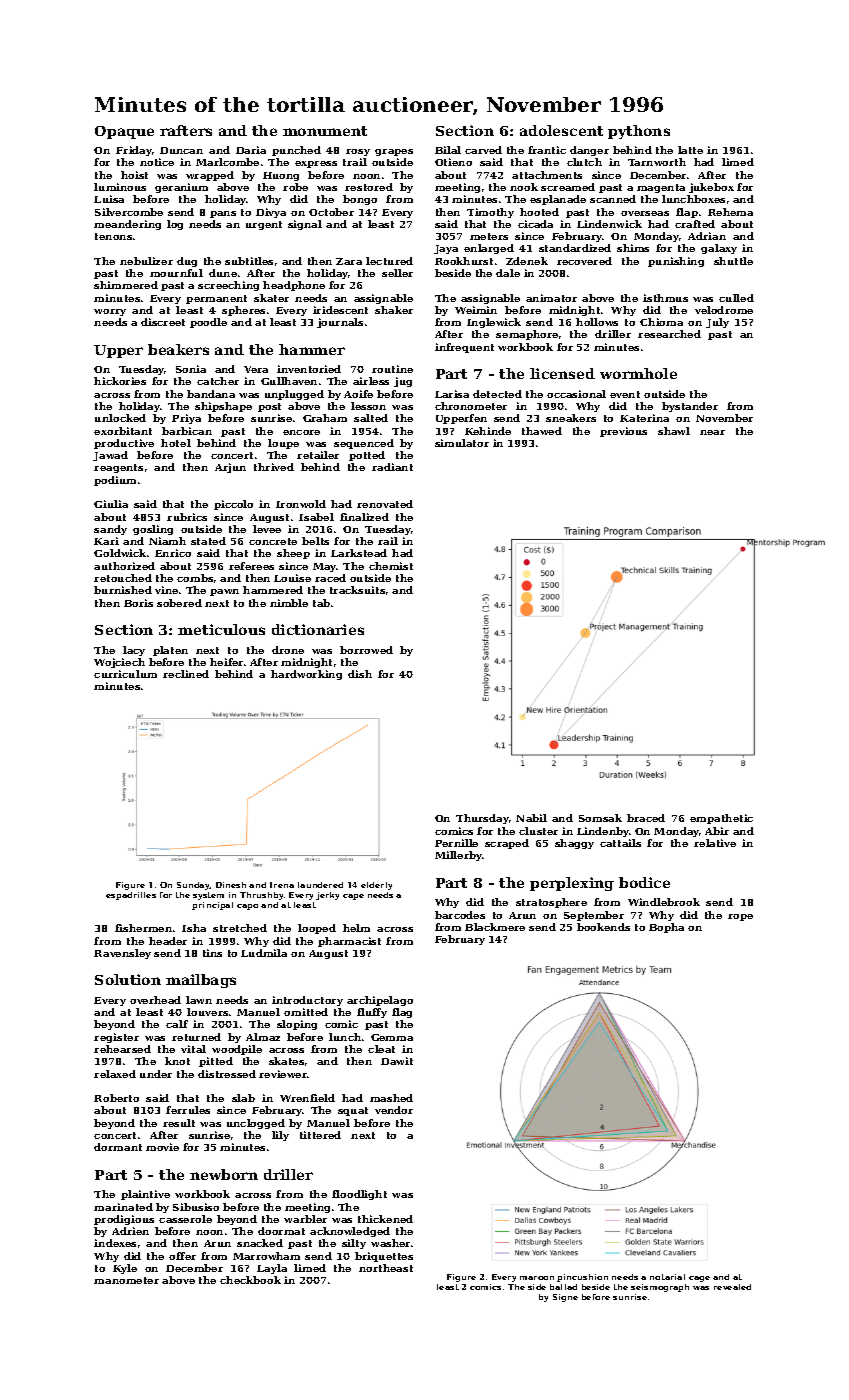 The width and height of the screenshot is (849, 1400). I want to click on latte, so click(690, 150).
